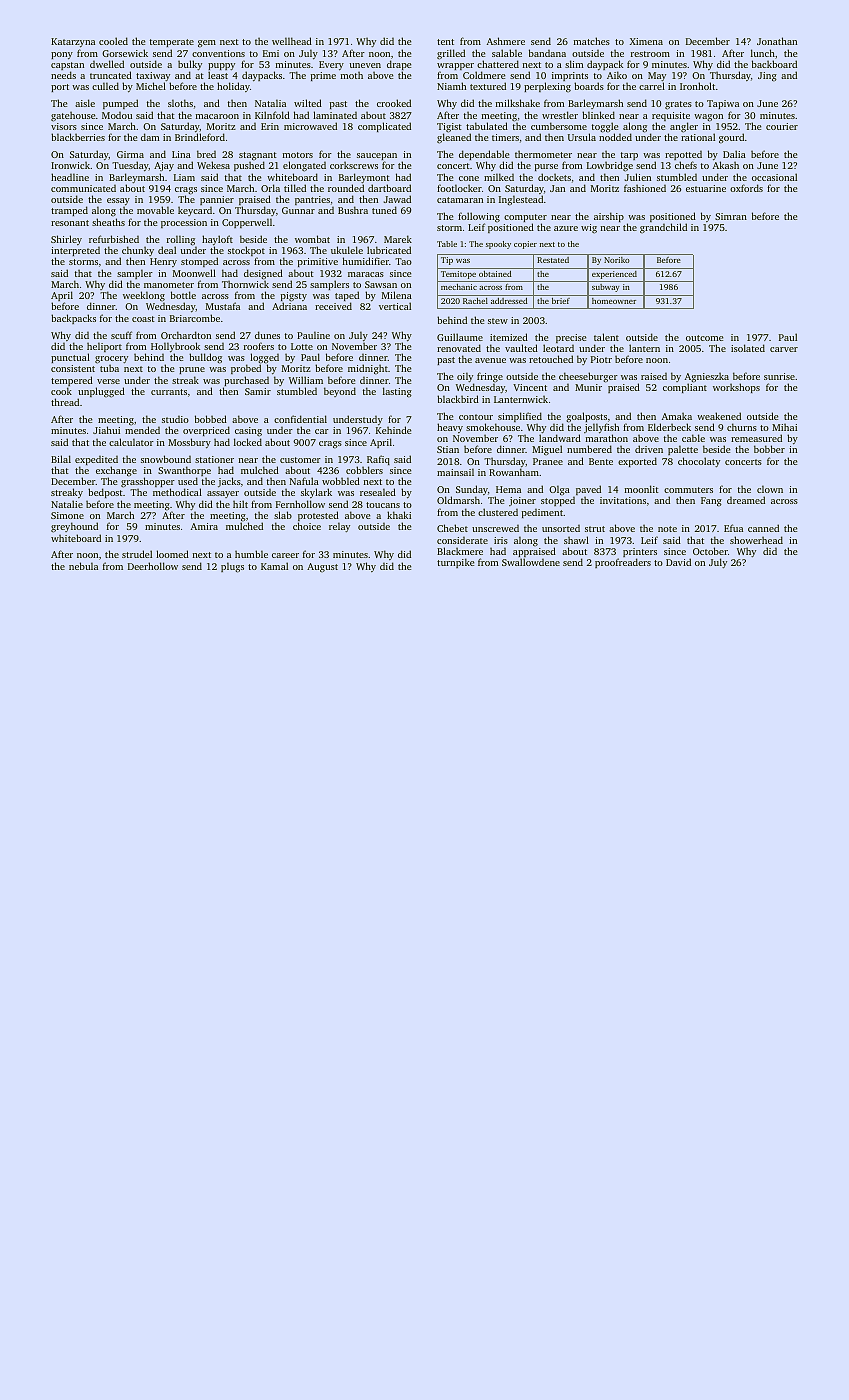 This document has height=1400, width=849. What do you see at coordinates (547, 87) in the document?
I see `perplexing` at bounding box center [547, 87].
